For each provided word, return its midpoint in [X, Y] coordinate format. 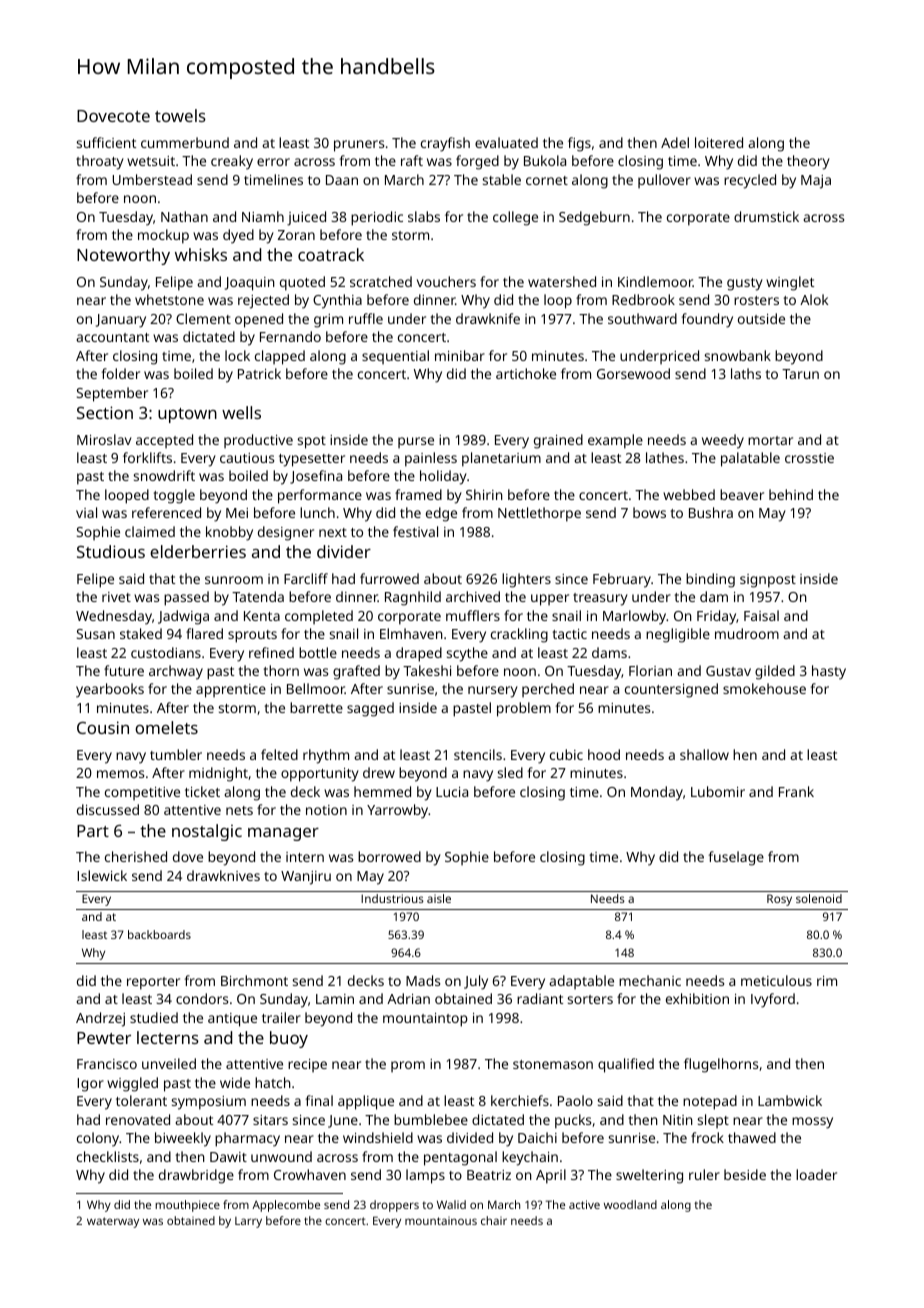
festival [415, 531]
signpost [768, 581]
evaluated [506, 142]
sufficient [106, 142]
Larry [248, 1222]
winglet [790, 283]
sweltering [649, 1176]
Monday [657, 793]
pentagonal [460, 1158]
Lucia [452, 792]
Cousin [103, 727]
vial [86, 512]
